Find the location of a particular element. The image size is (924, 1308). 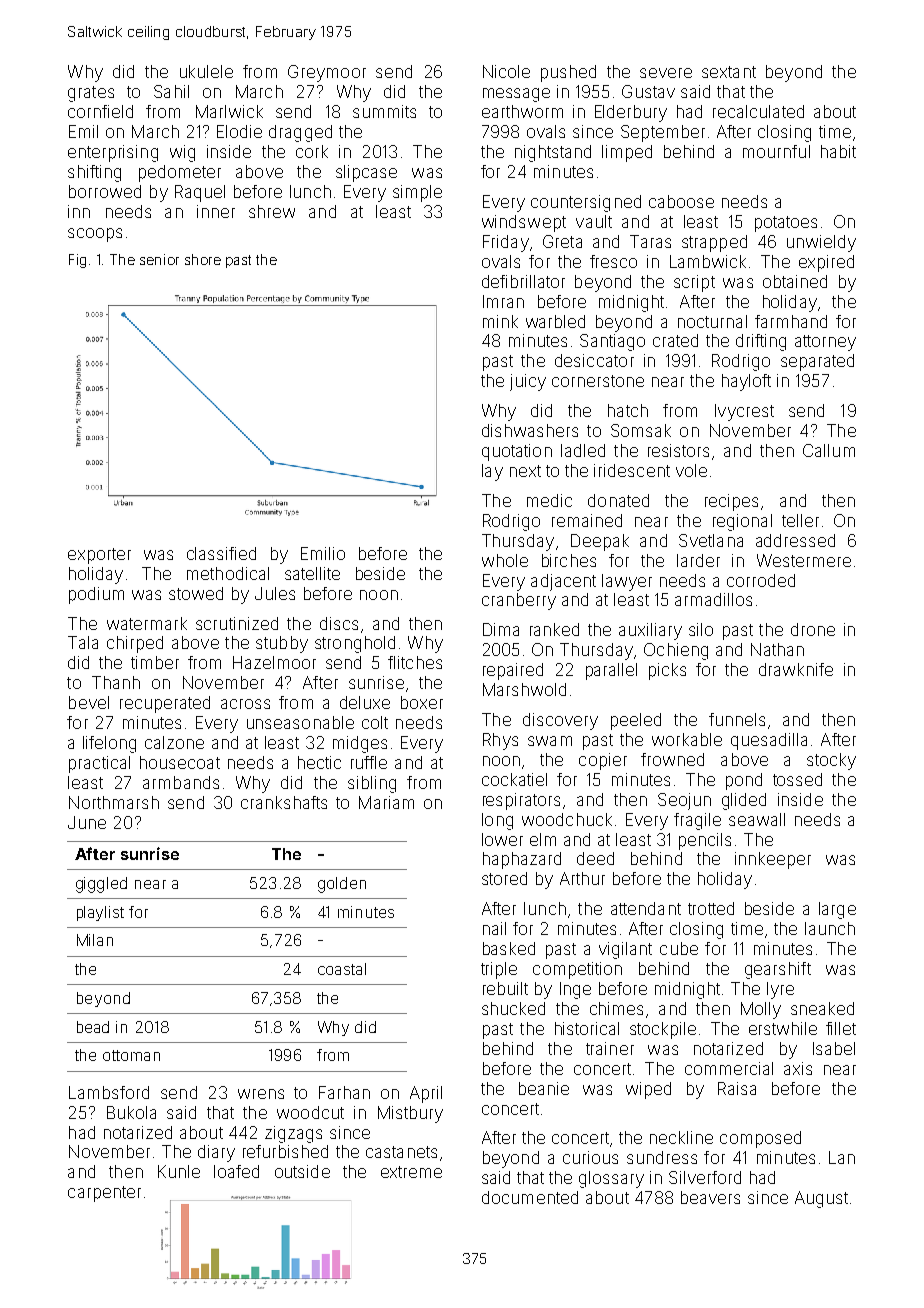

bead is located at coordinates (93, 1027).
